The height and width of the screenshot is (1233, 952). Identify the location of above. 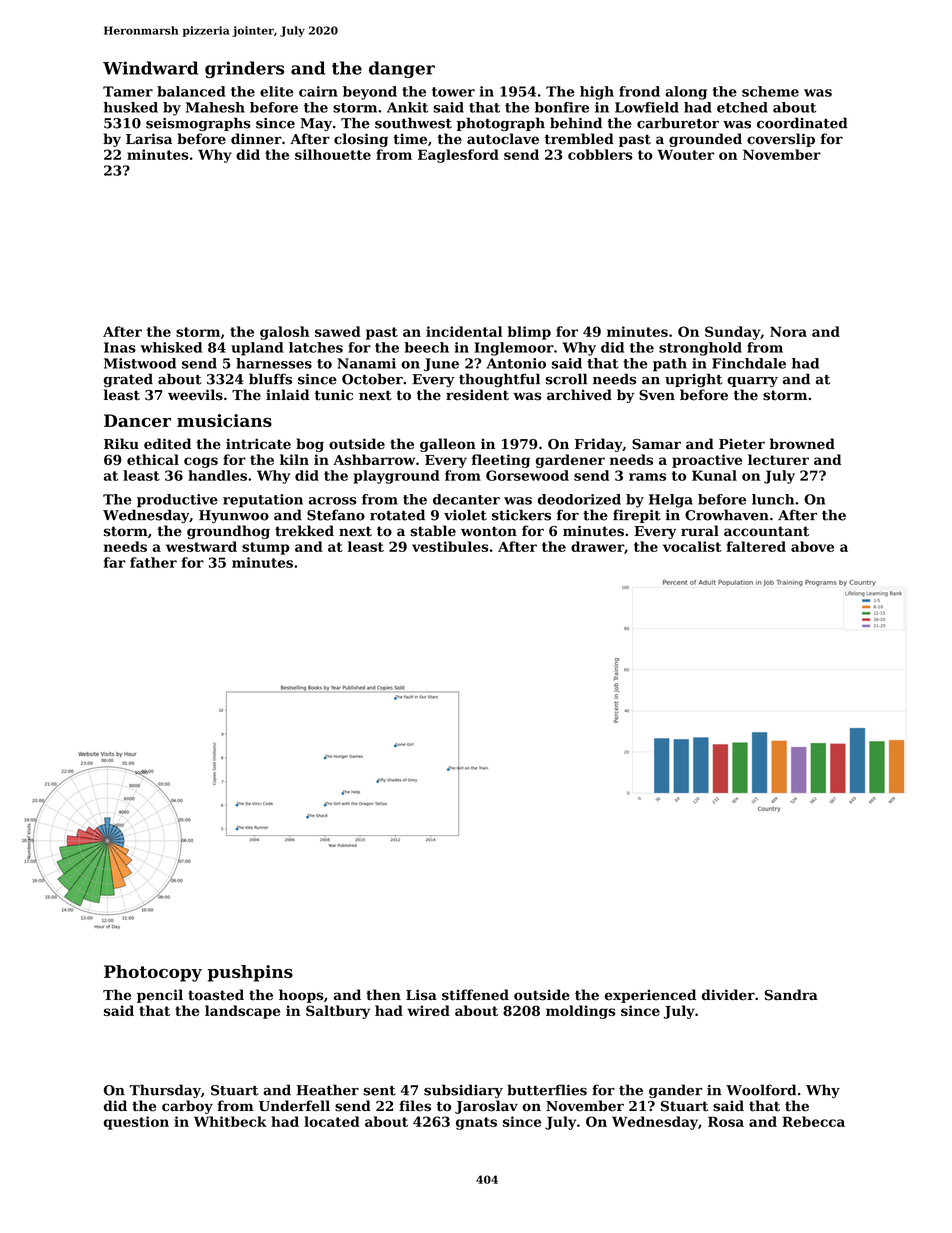
(812, 546).
